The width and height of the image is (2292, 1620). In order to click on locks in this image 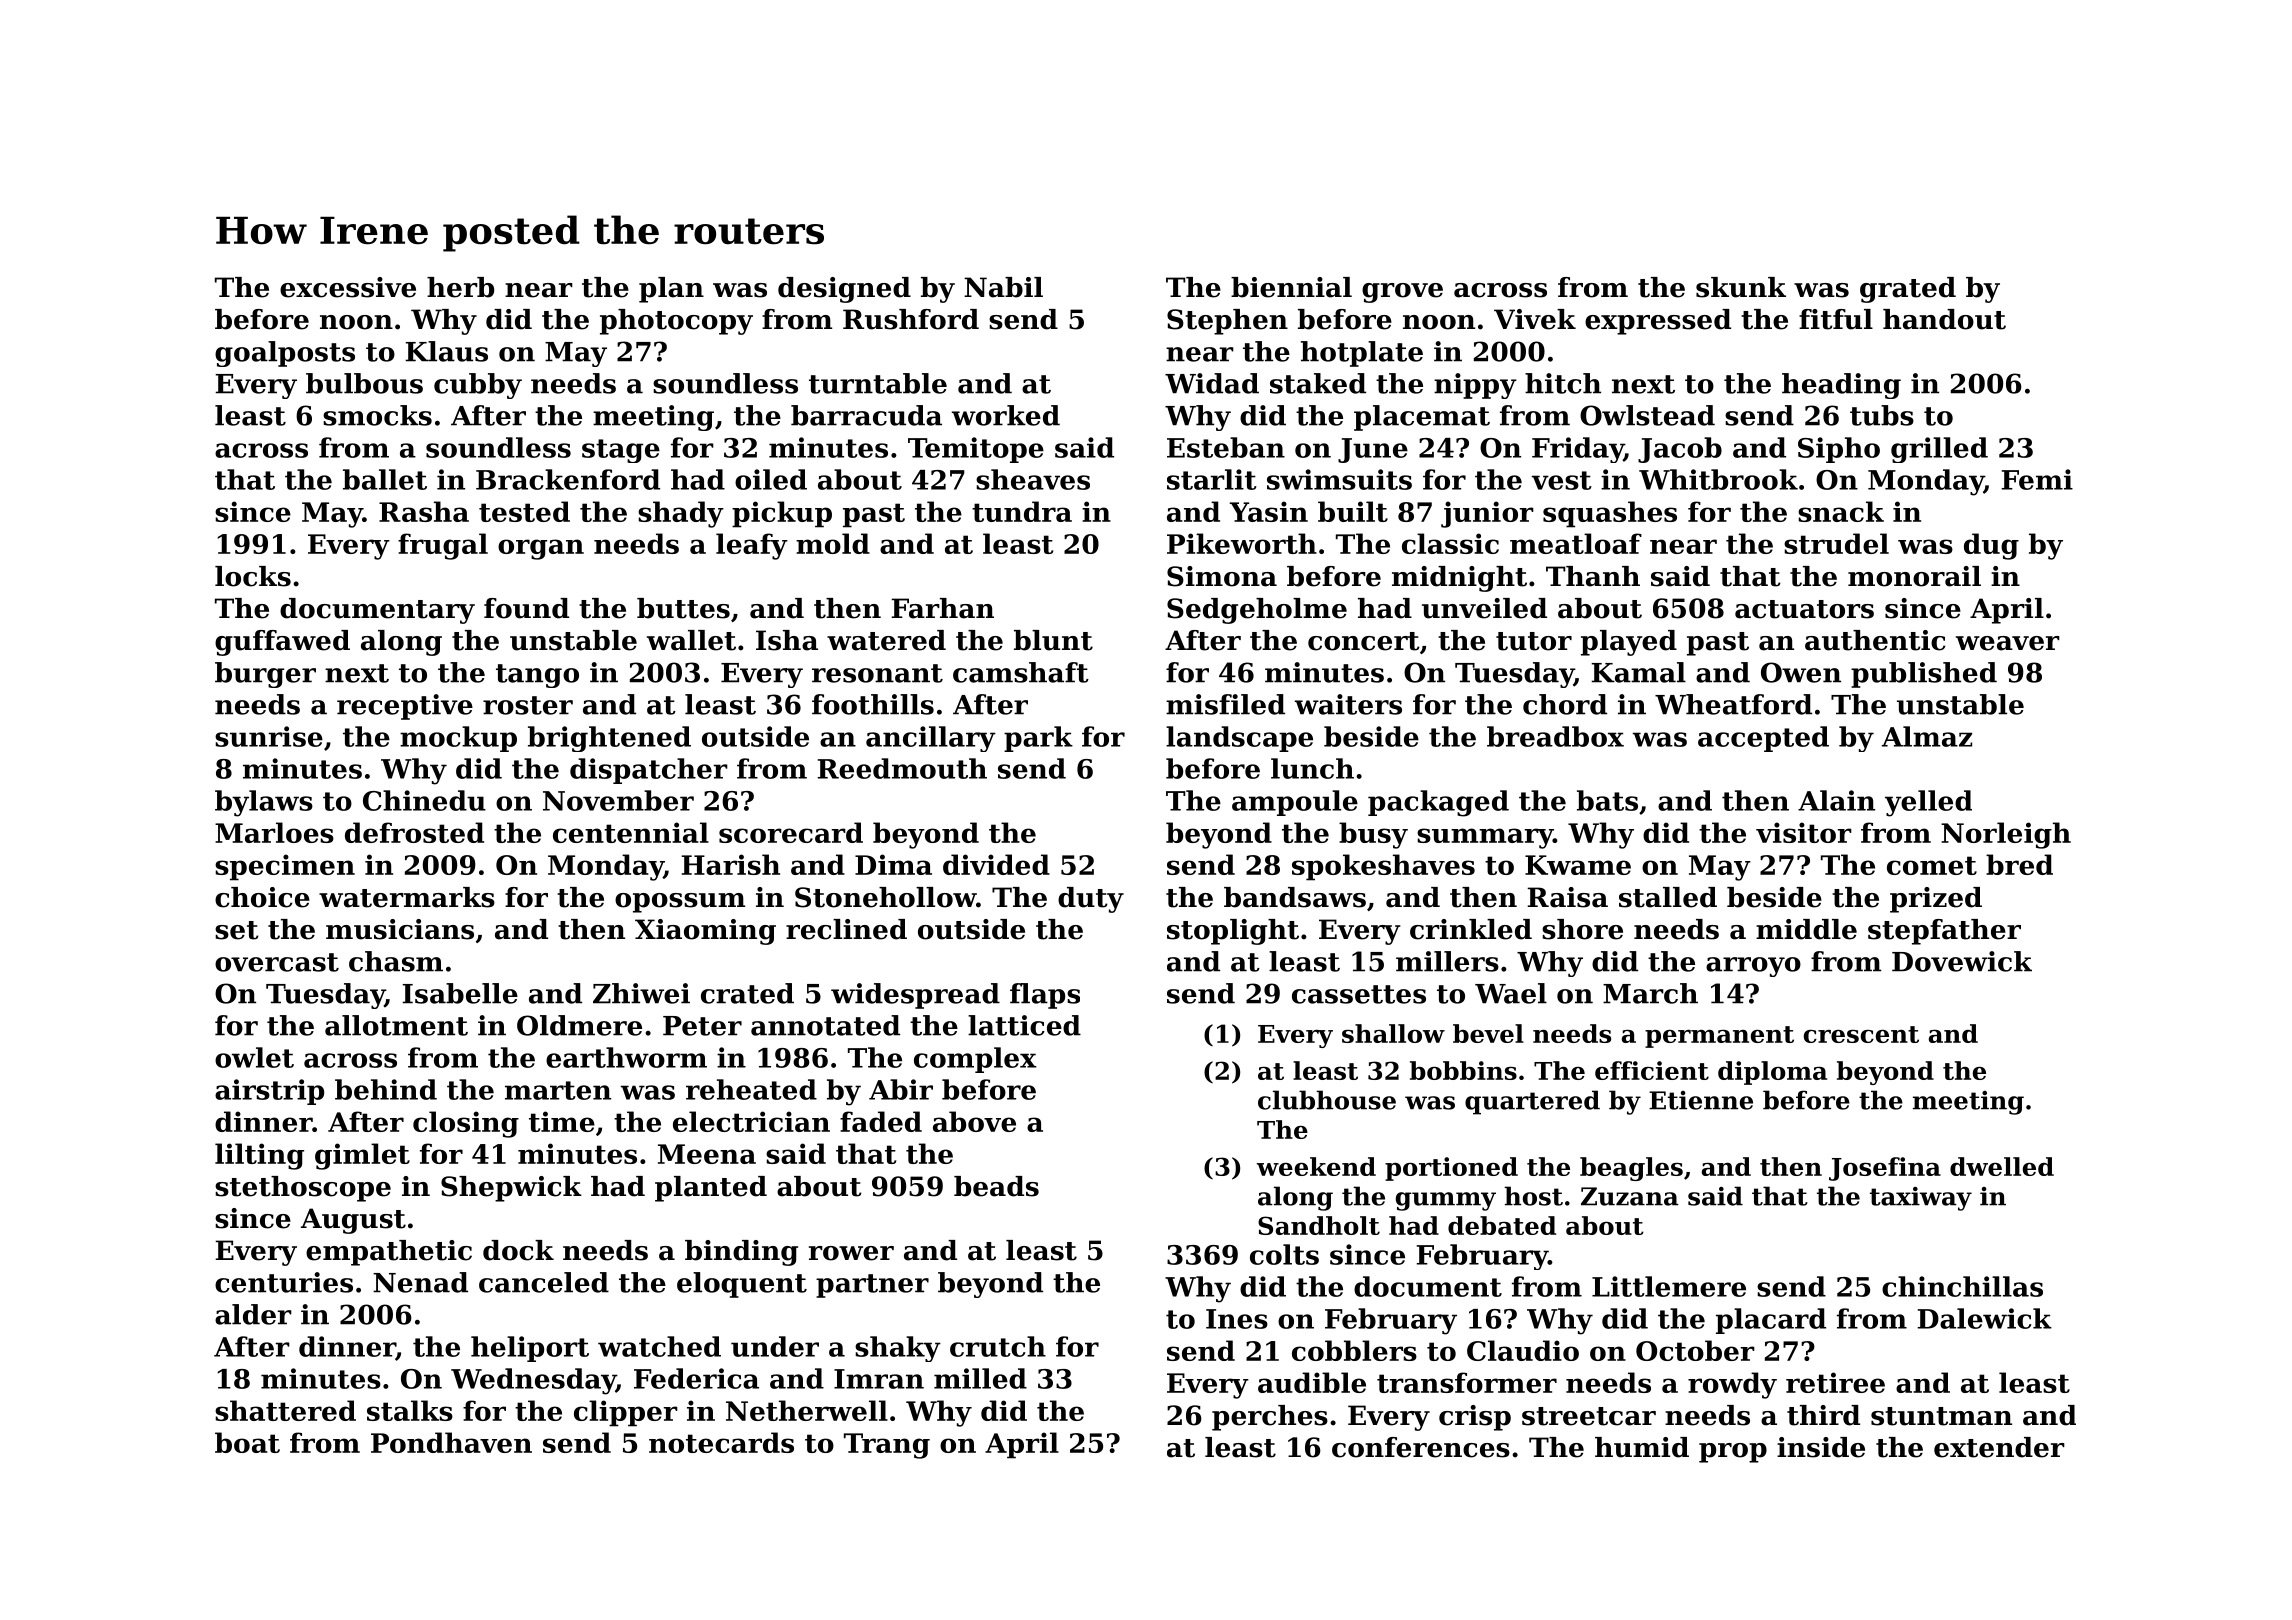, I will do `click(253, 576)`.
